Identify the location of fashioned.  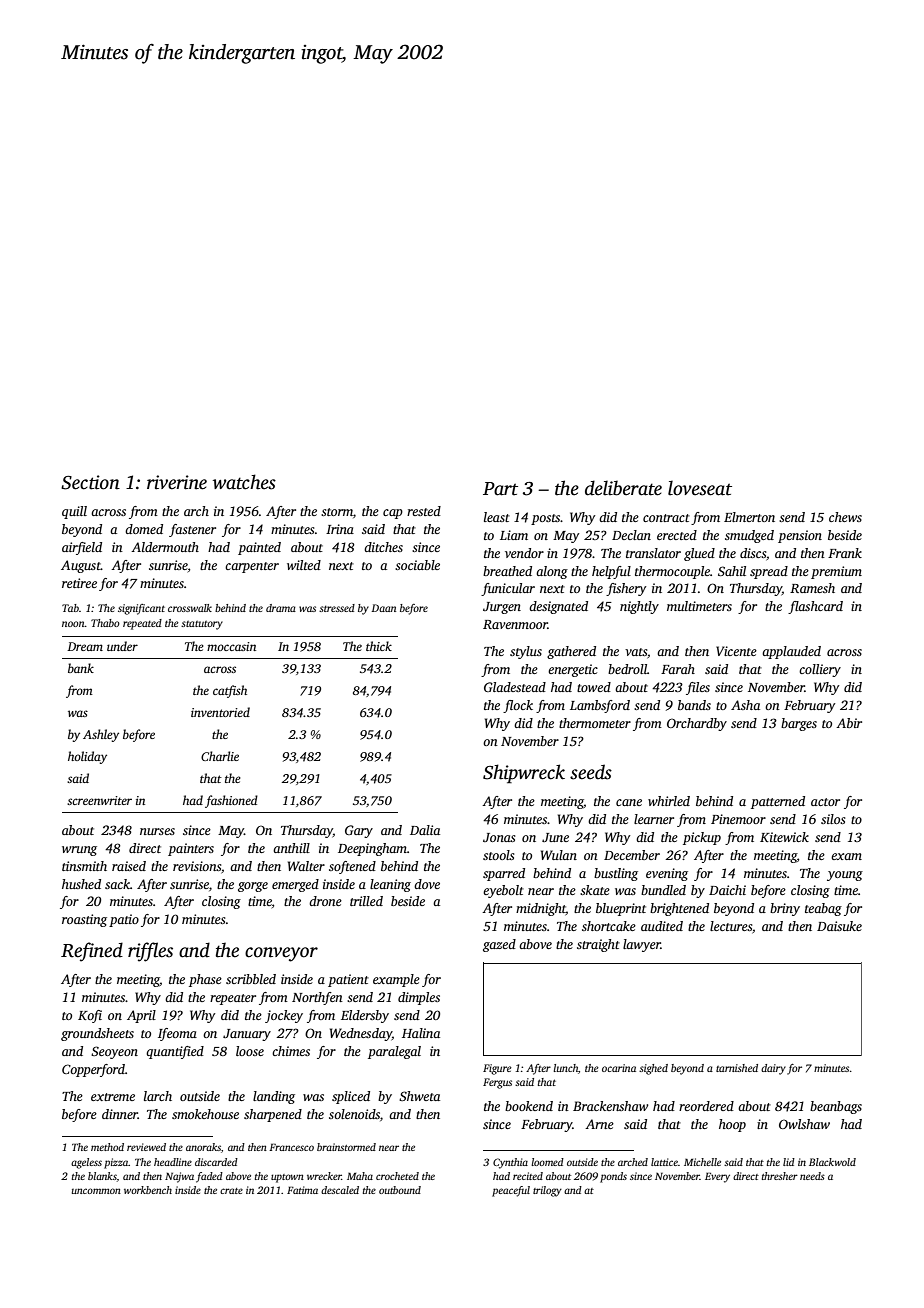
(231, 801).
